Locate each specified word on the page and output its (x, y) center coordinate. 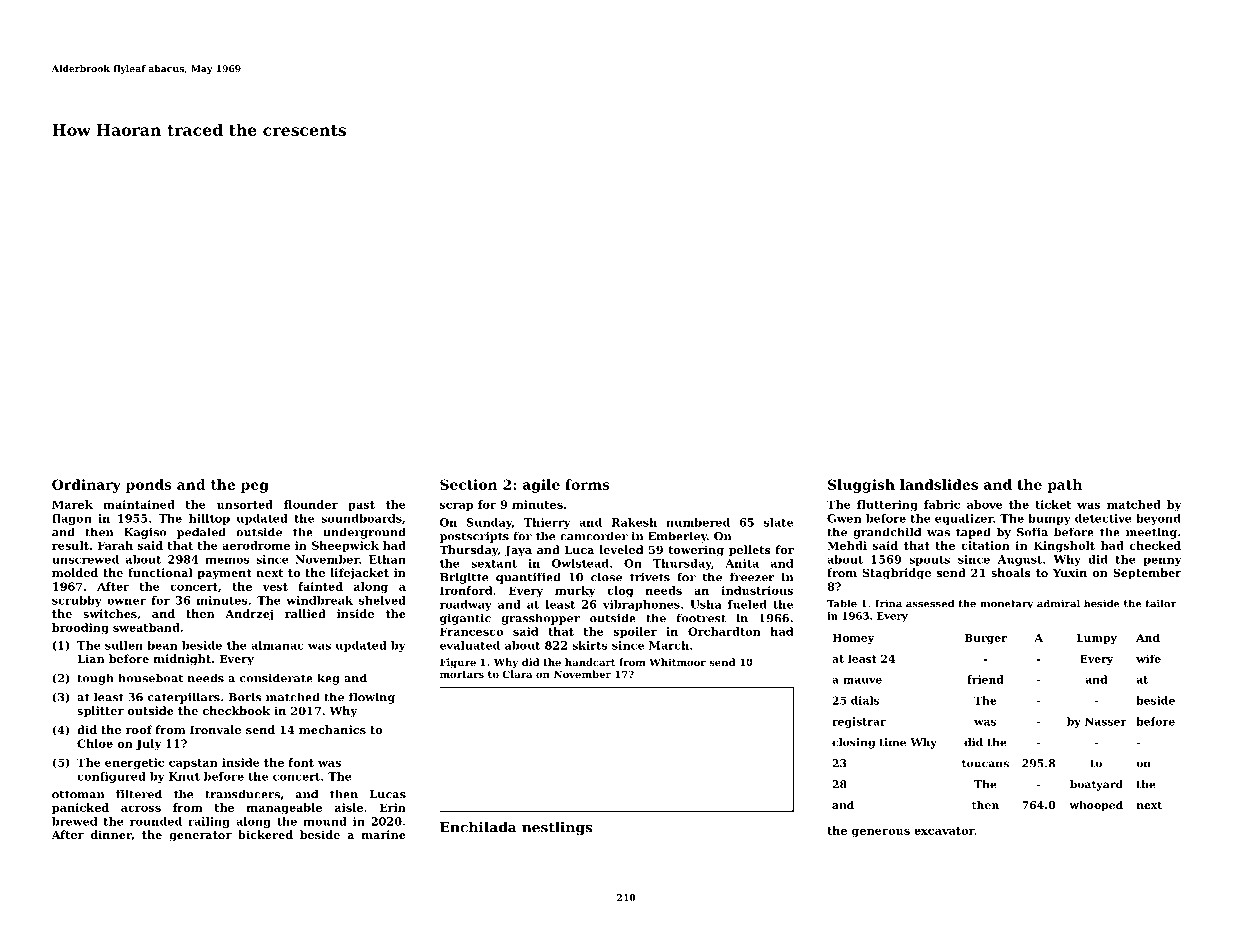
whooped (1096, 806)
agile (541, 486)
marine (384, 834)
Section (468, 484)
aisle (349, 807)
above (985, 504)
